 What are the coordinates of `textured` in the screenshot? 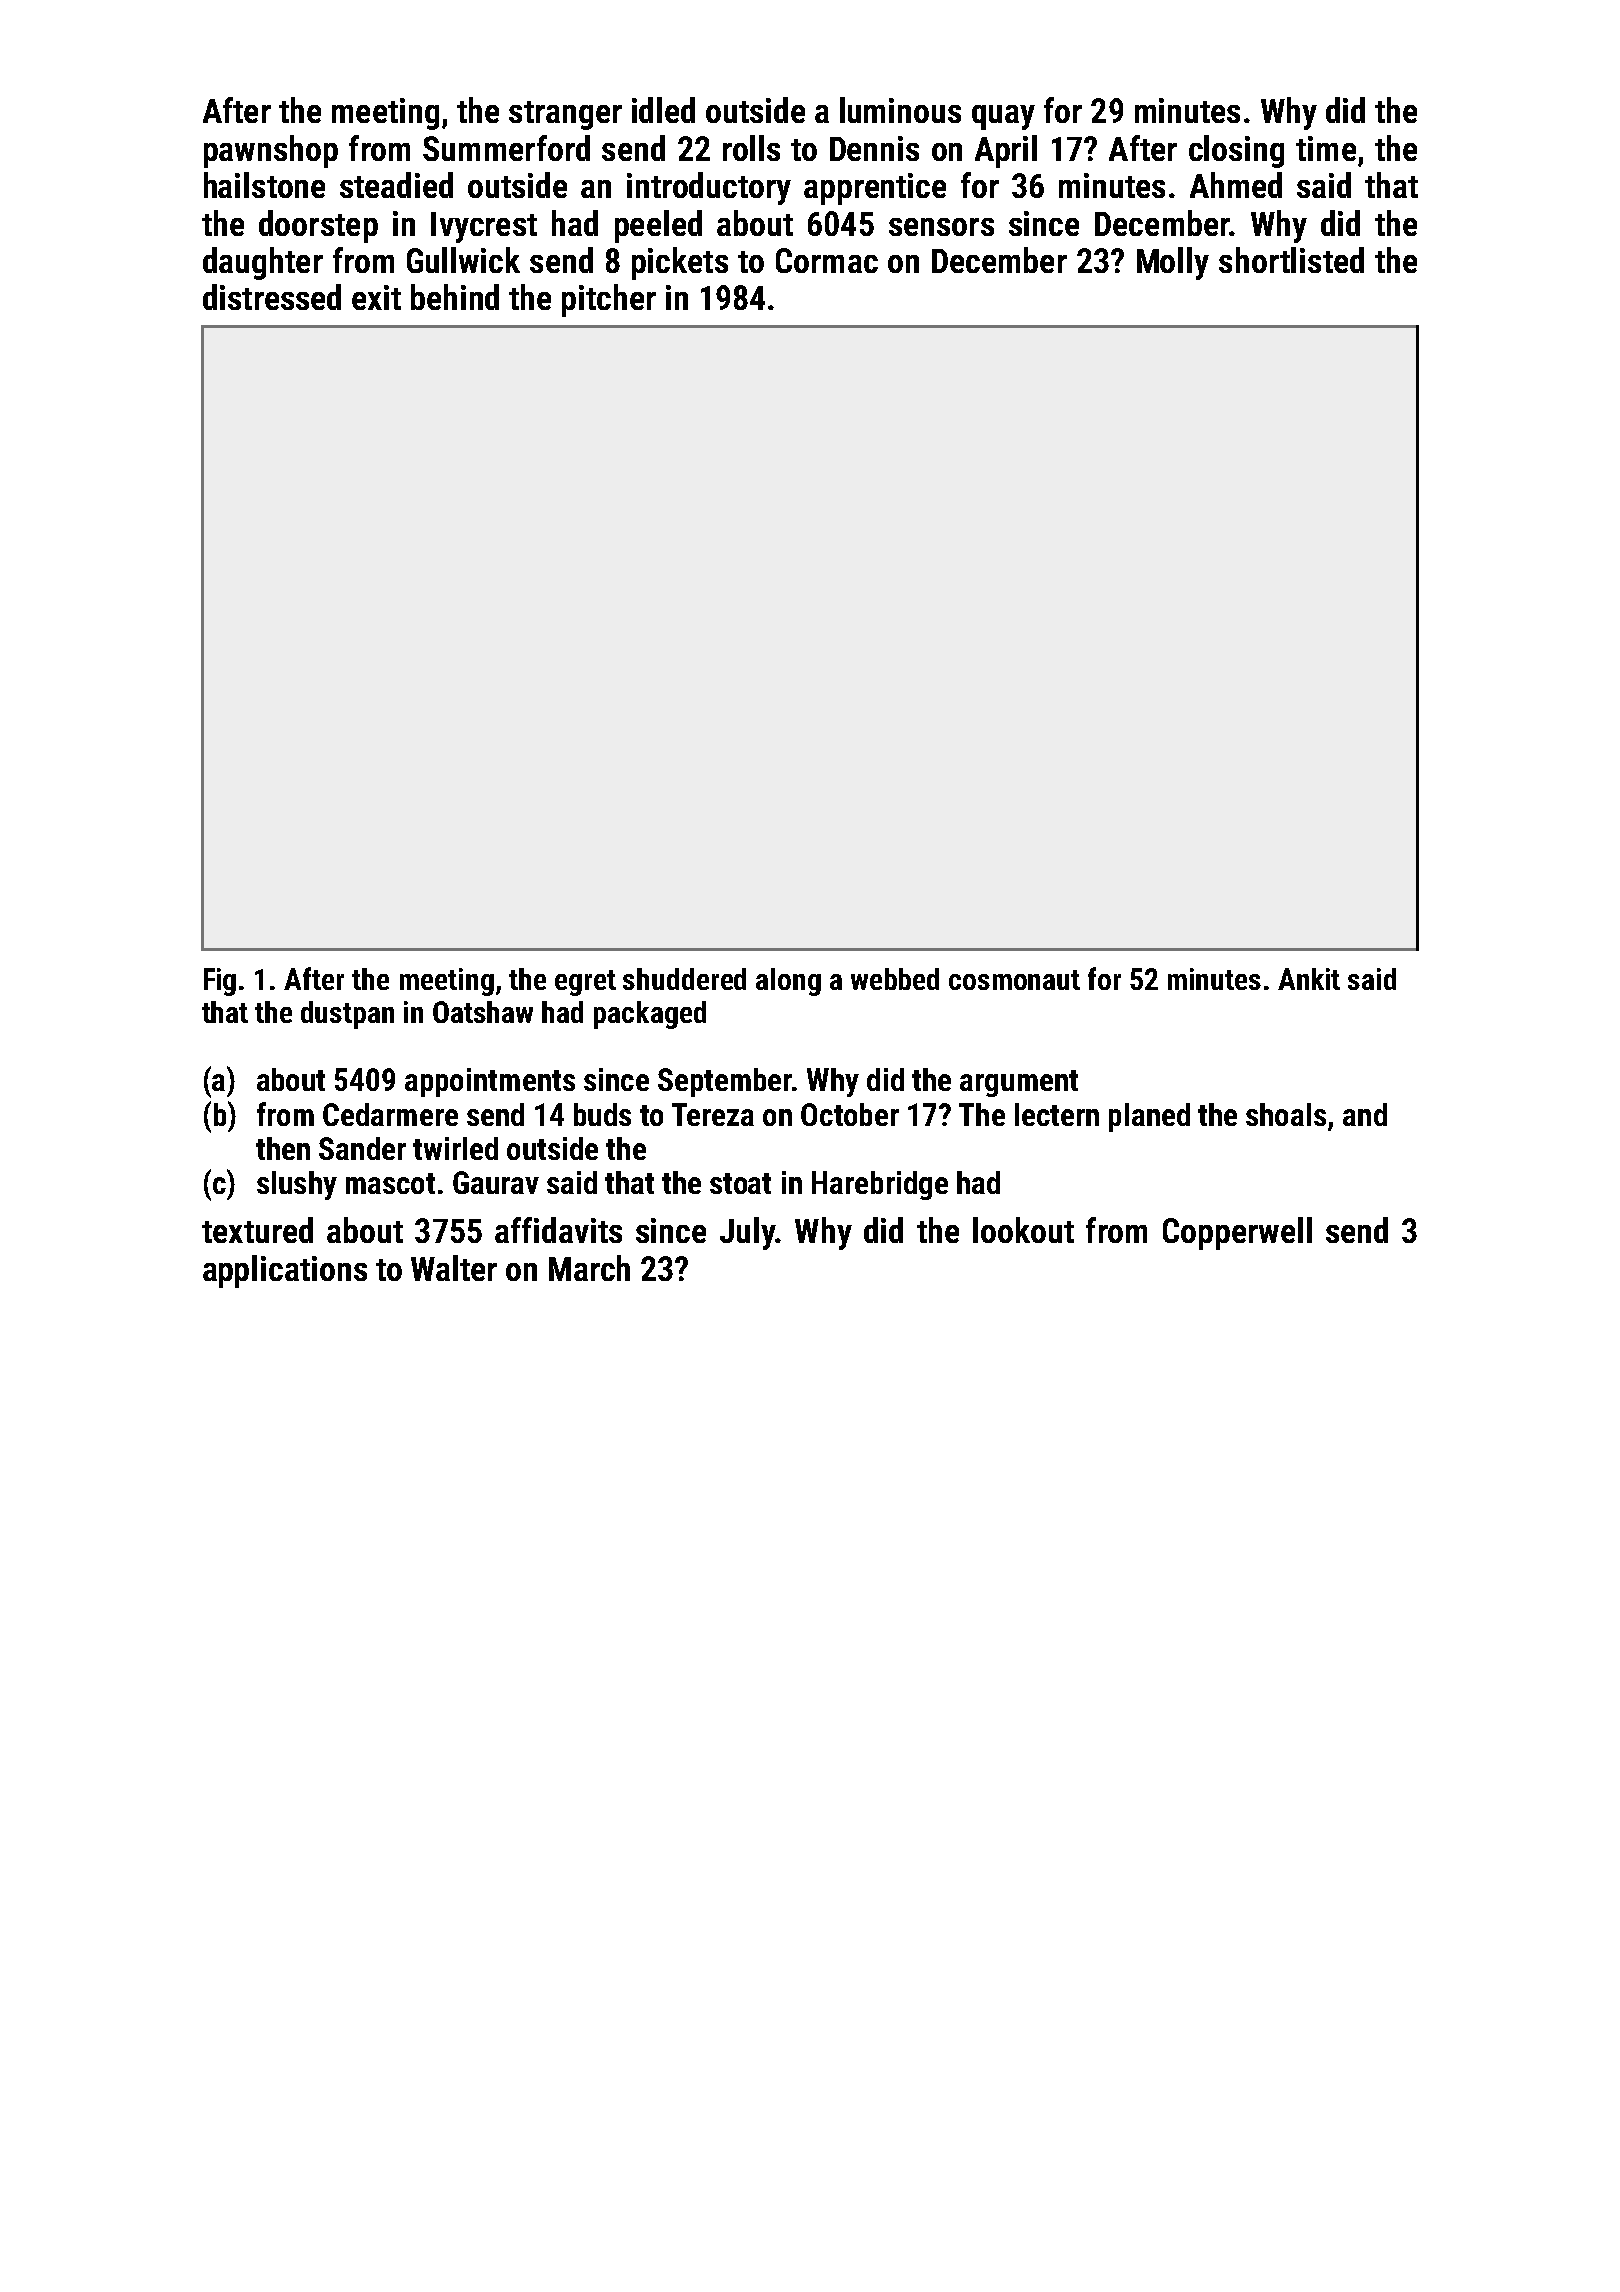 It's located at (257, 1230).
